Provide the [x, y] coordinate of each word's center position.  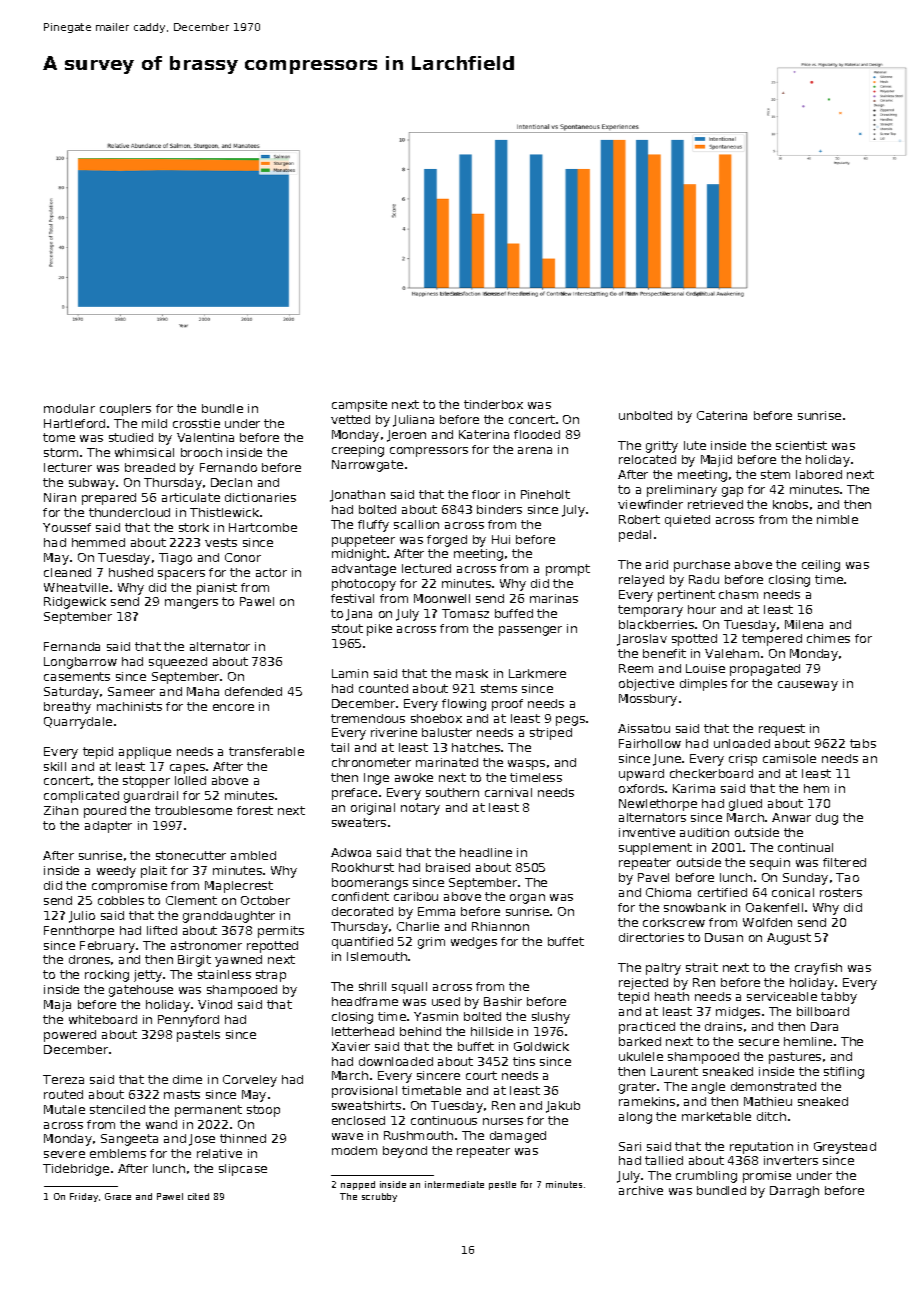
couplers [125, 410]
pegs [570, 721]
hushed [131, 572]
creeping [358, 451]
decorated [362, 911]
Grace [118, 1196]
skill [55, 766]
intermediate [454, 1184]
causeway [808, 686]
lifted [162, 930]
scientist [801, 445]
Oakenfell [774, 907]
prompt [568, 570]
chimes [828, 638]
